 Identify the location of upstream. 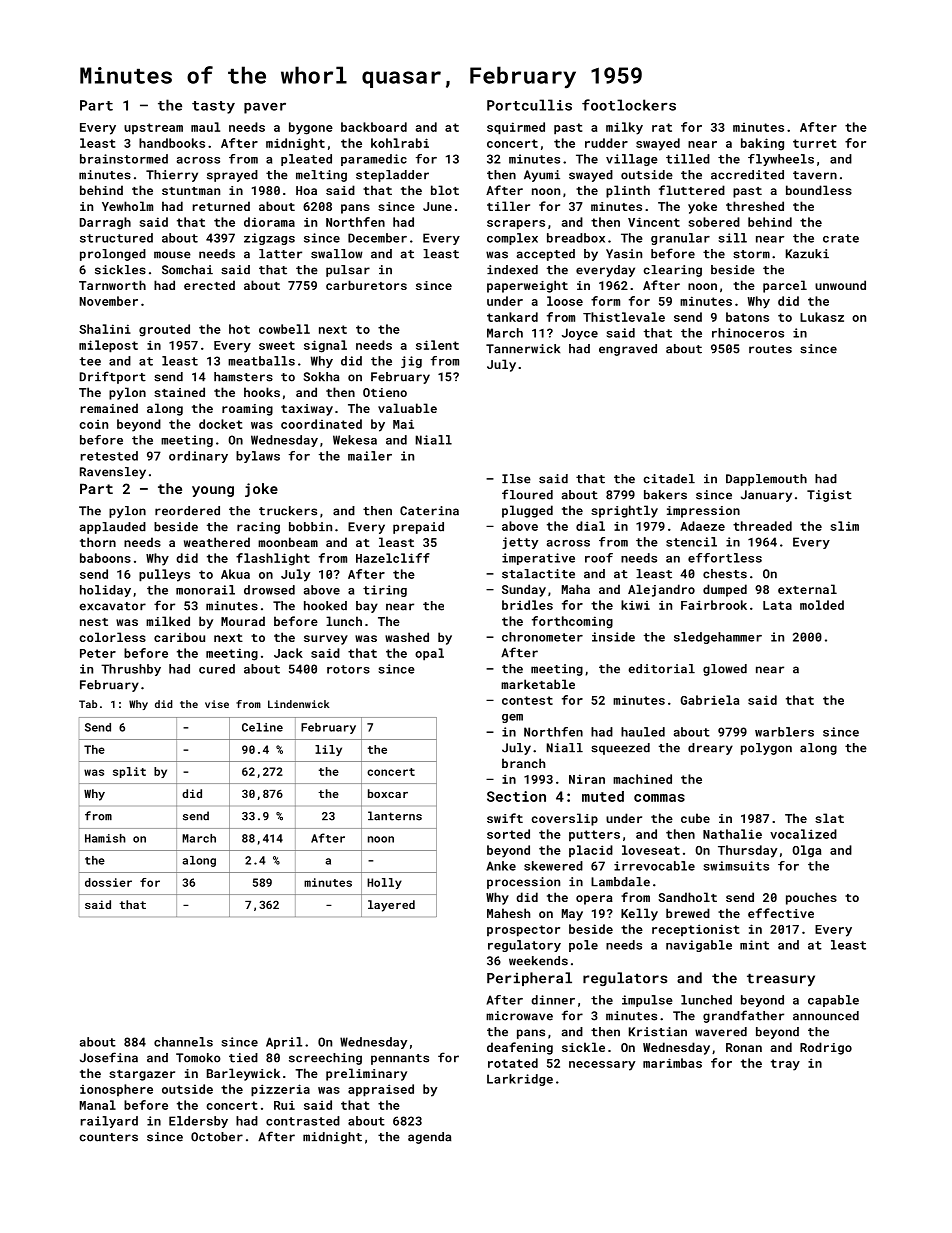
(153, 128).
